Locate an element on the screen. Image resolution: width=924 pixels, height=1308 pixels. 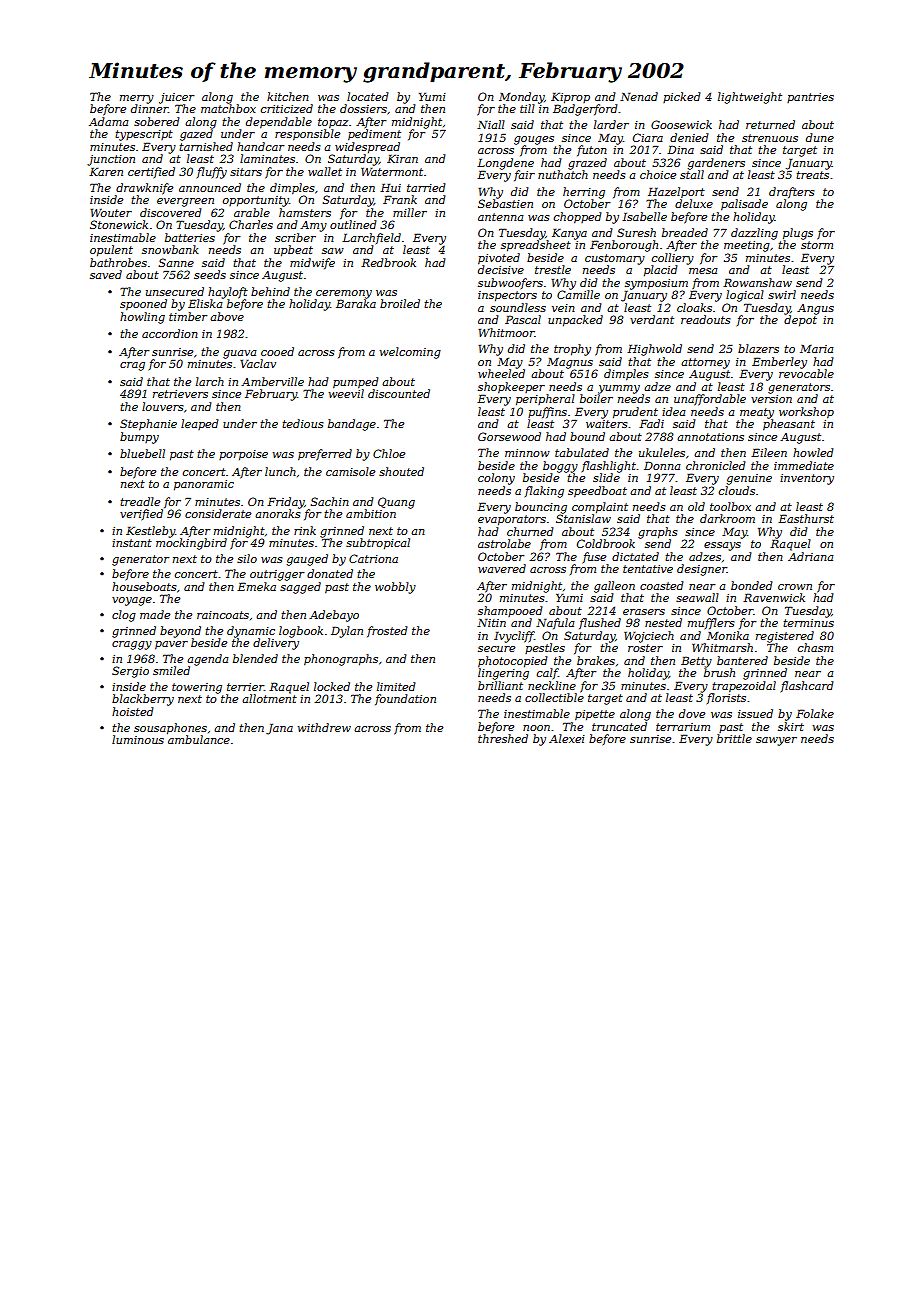
threshed is located at coordinates (503, 738).
